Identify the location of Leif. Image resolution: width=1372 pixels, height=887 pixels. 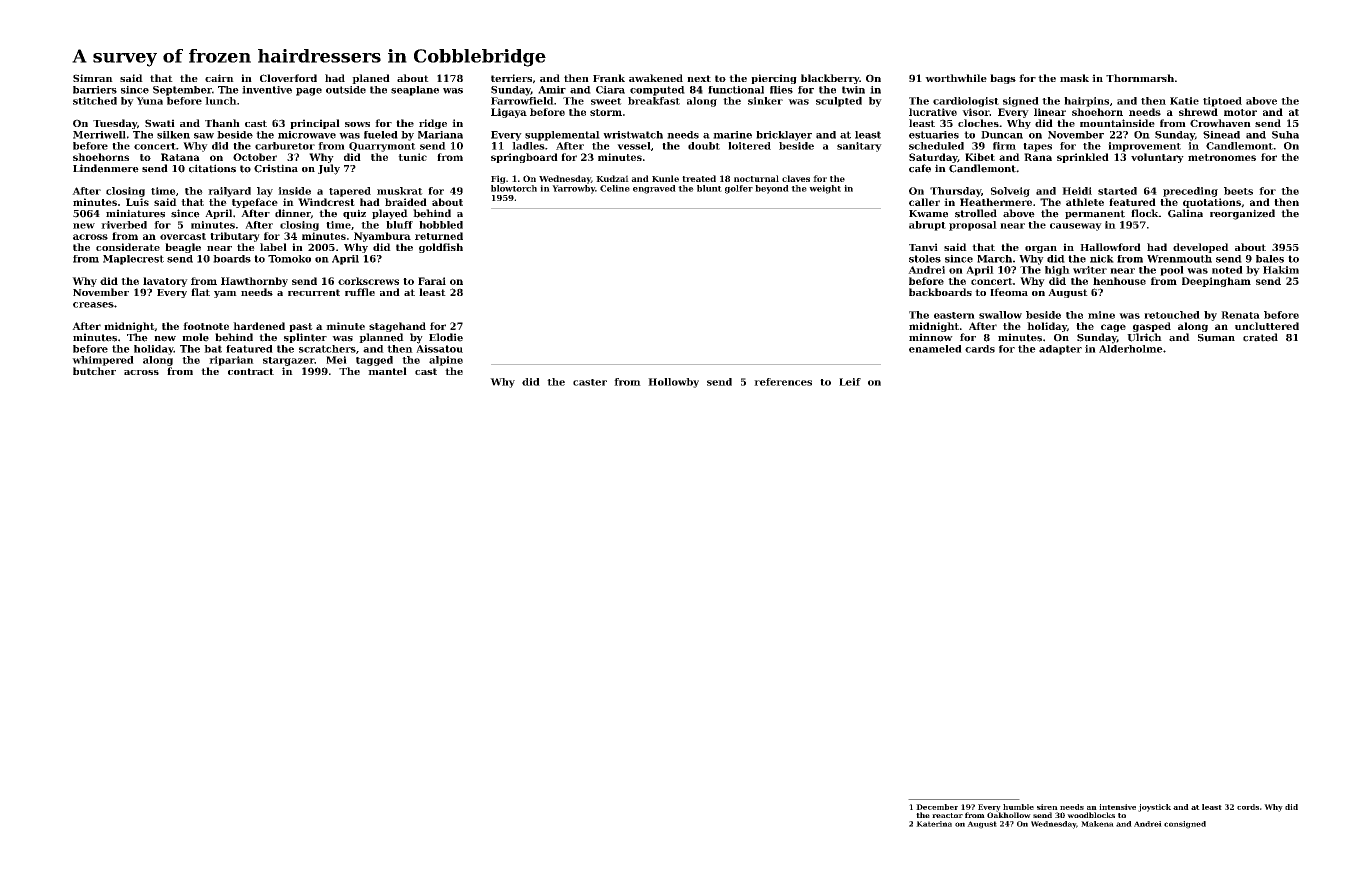
(850, 382).
